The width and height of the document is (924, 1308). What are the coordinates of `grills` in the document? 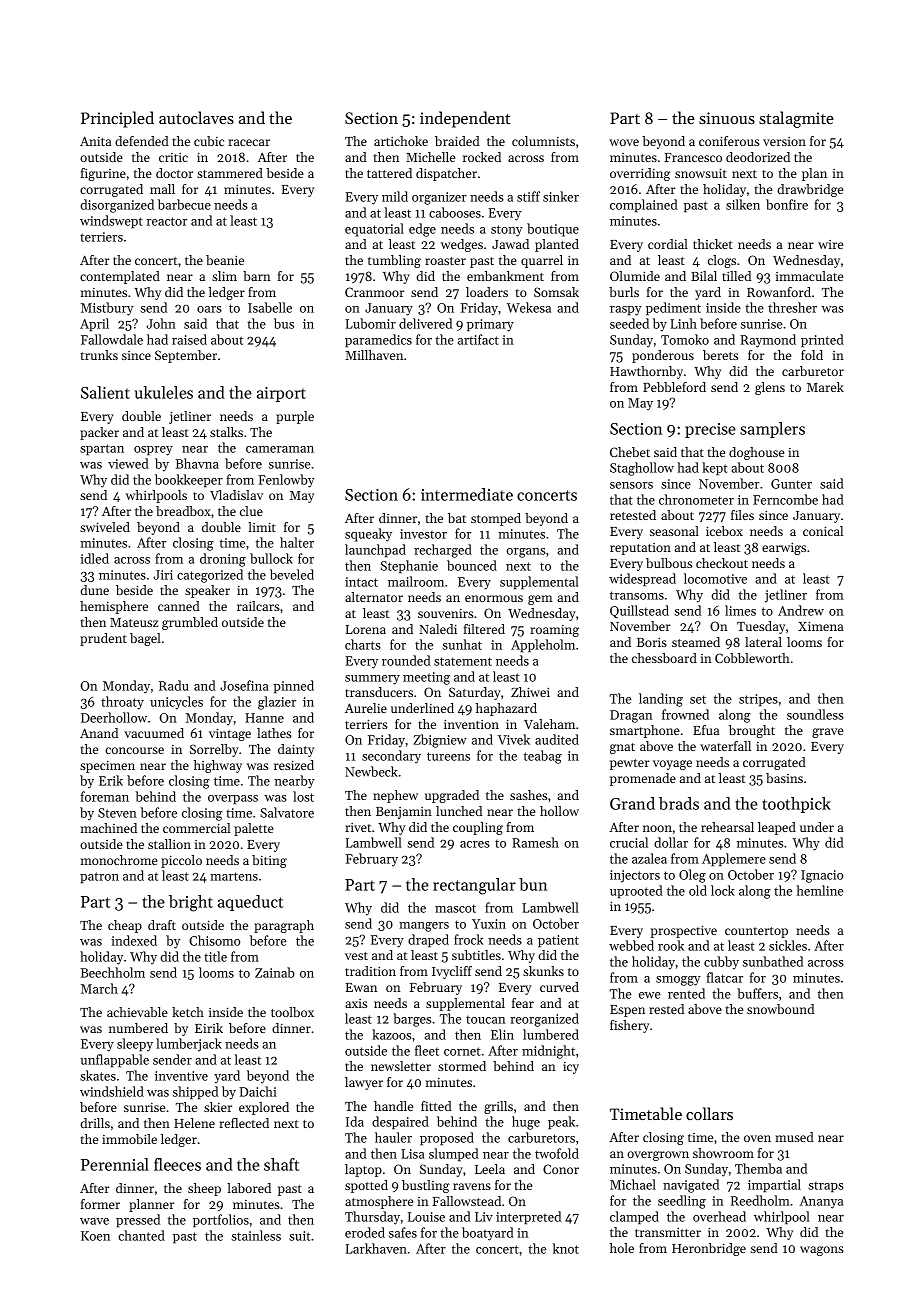 It's located at (498, 1107).
